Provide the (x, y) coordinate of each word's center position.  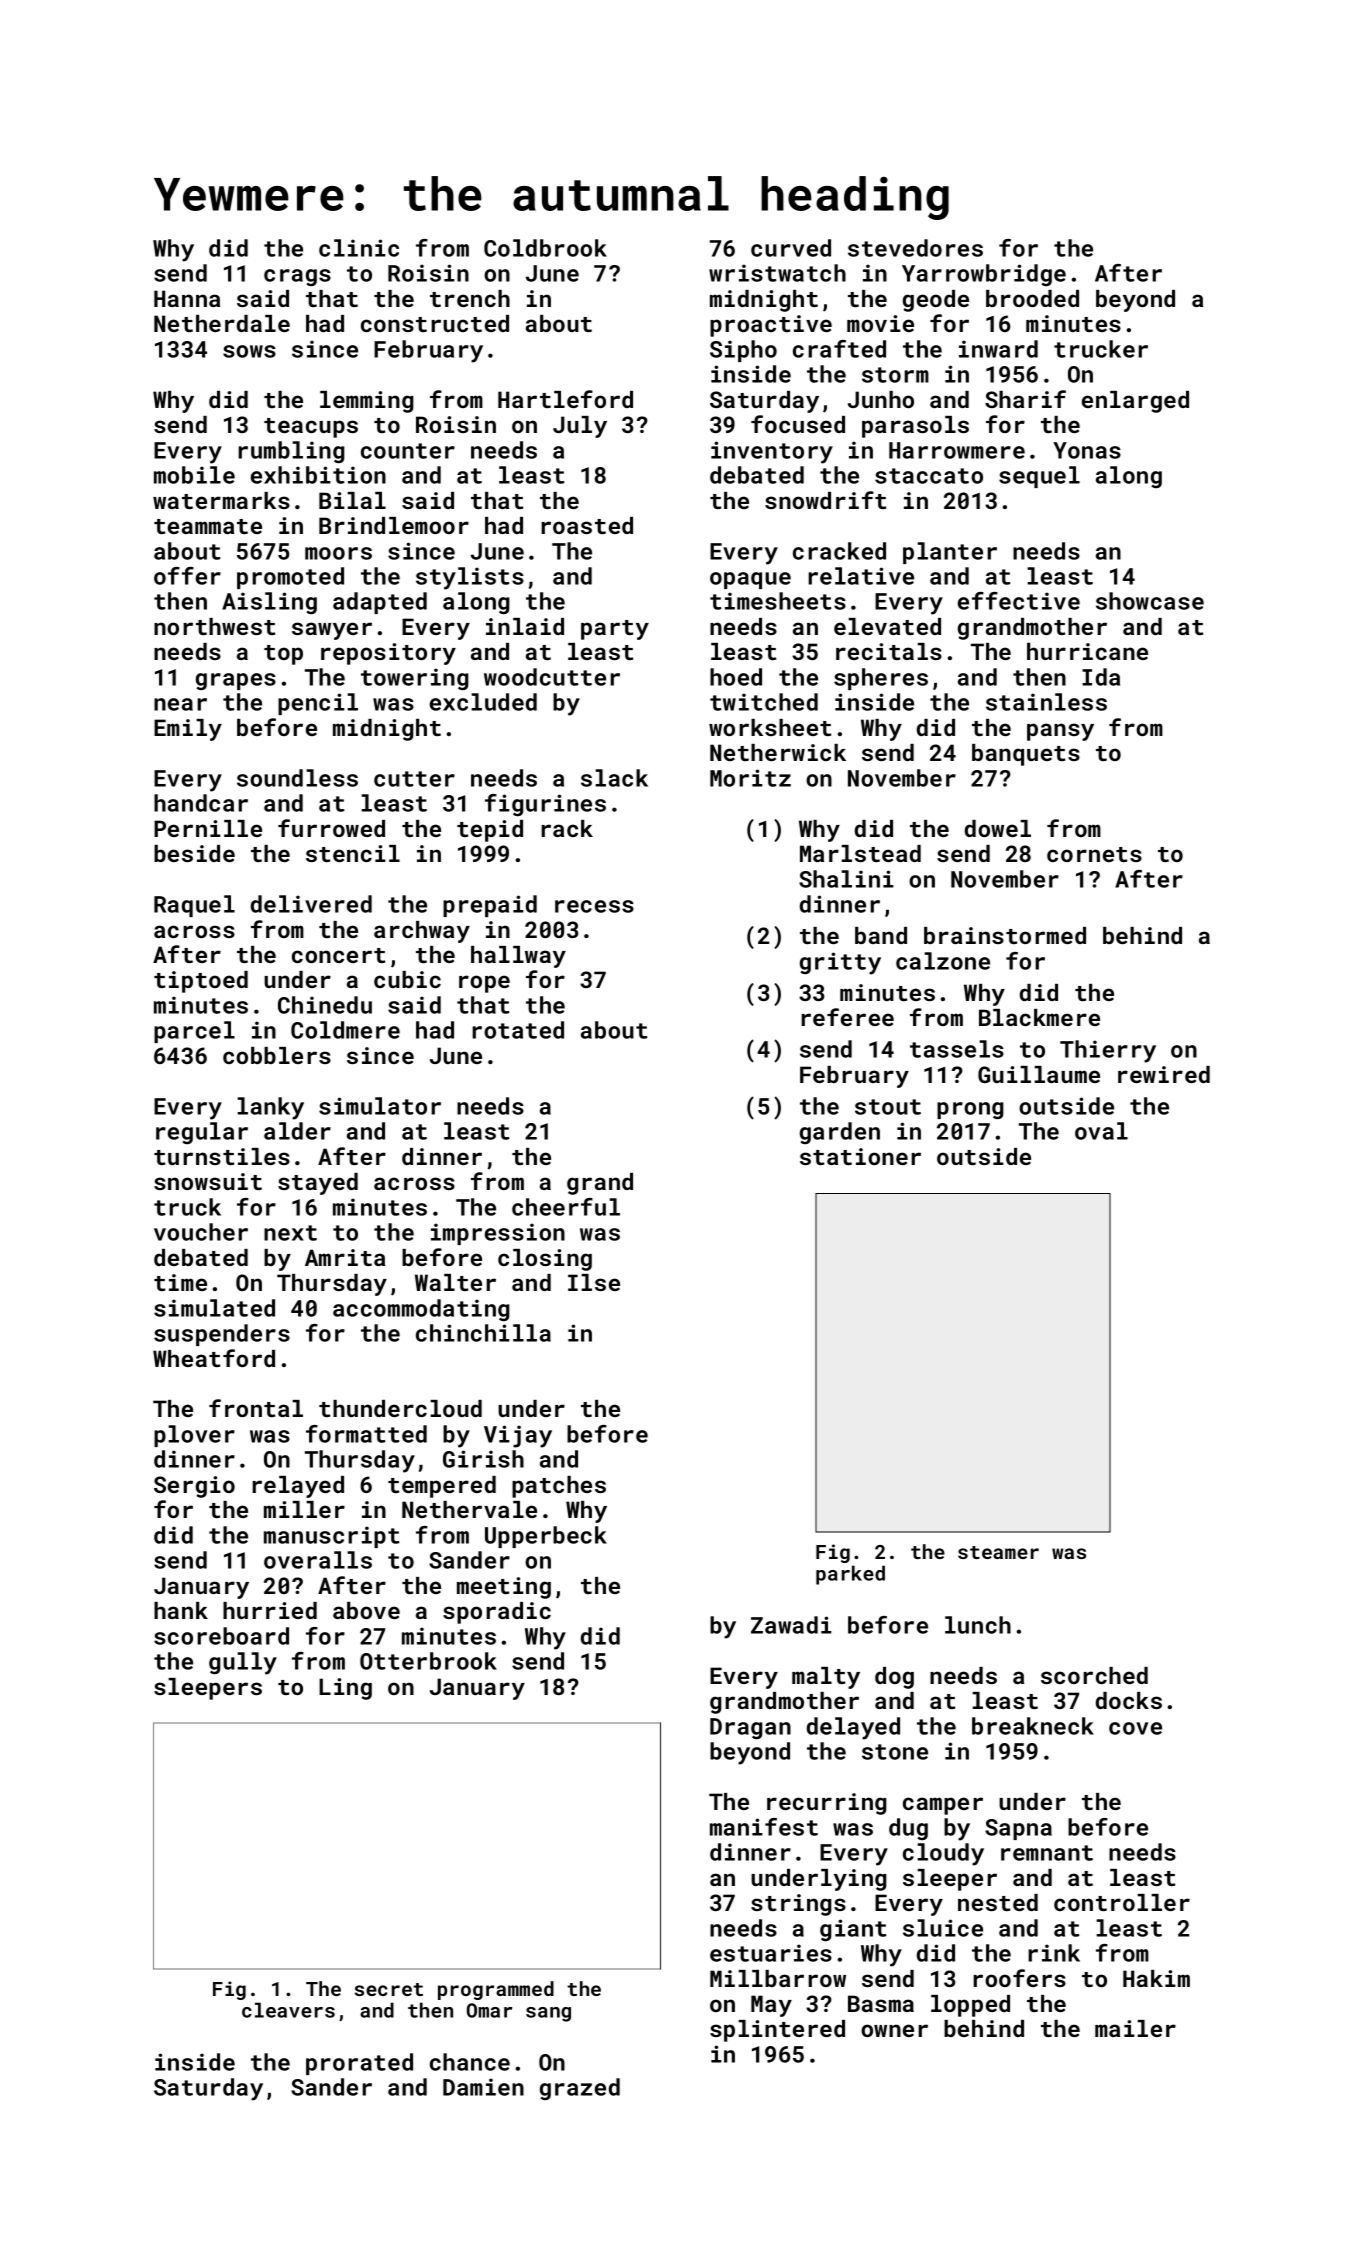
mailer (1135, 2028)
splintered (777, 2031)
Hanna (187, 298)
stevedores (915, 248)
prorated (359, 2064)
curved (791, 248)
